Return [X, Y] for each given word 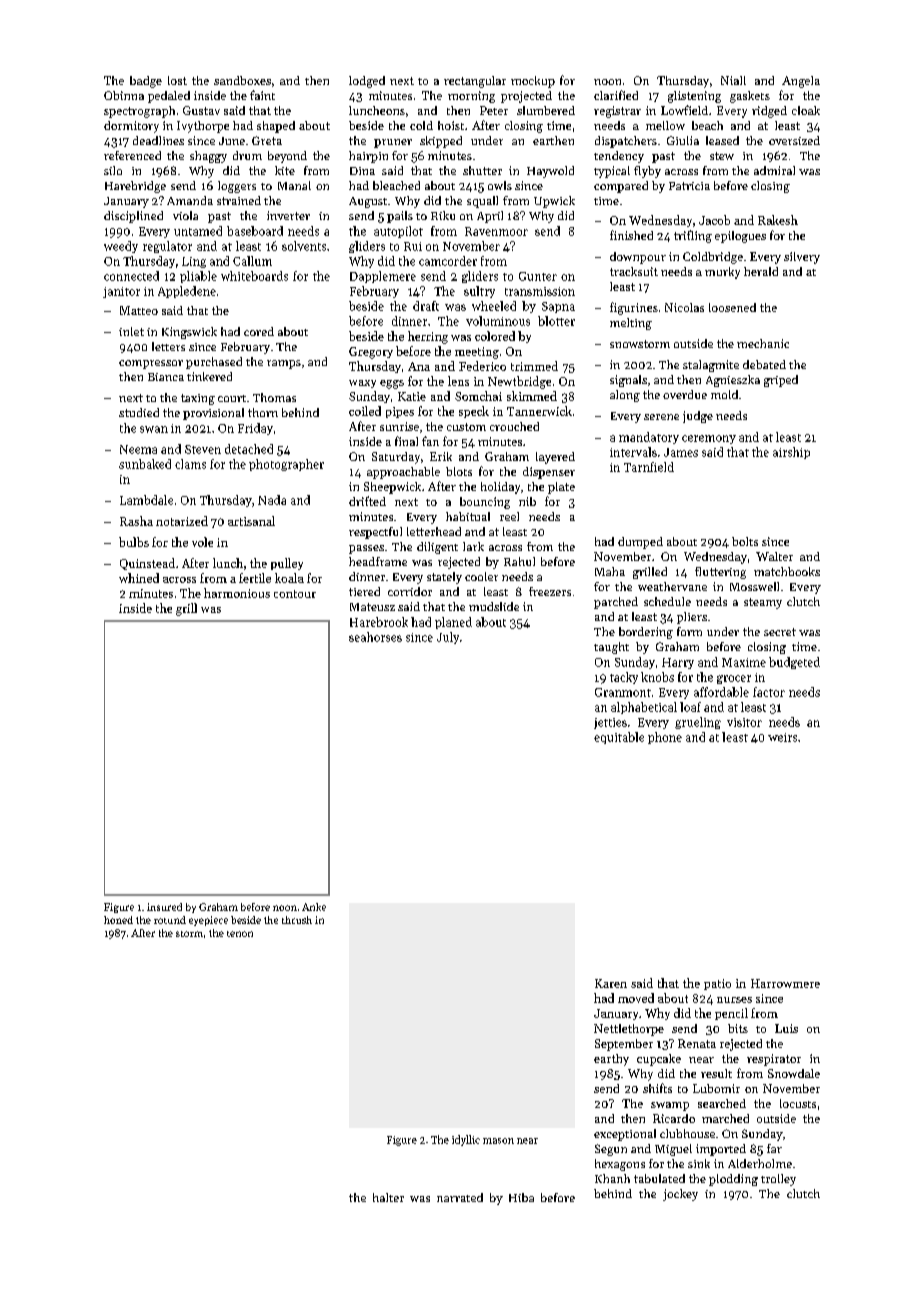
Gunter [538, 276]
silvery [802, 258]
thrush [297, 920]
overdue [685, 394]
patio [717, 984]
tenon [240, 934]
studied [139, 412]
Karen [611, 983]
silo [113, 170]
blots [459, 471]
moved [636, 998]
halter [388, 1197]
